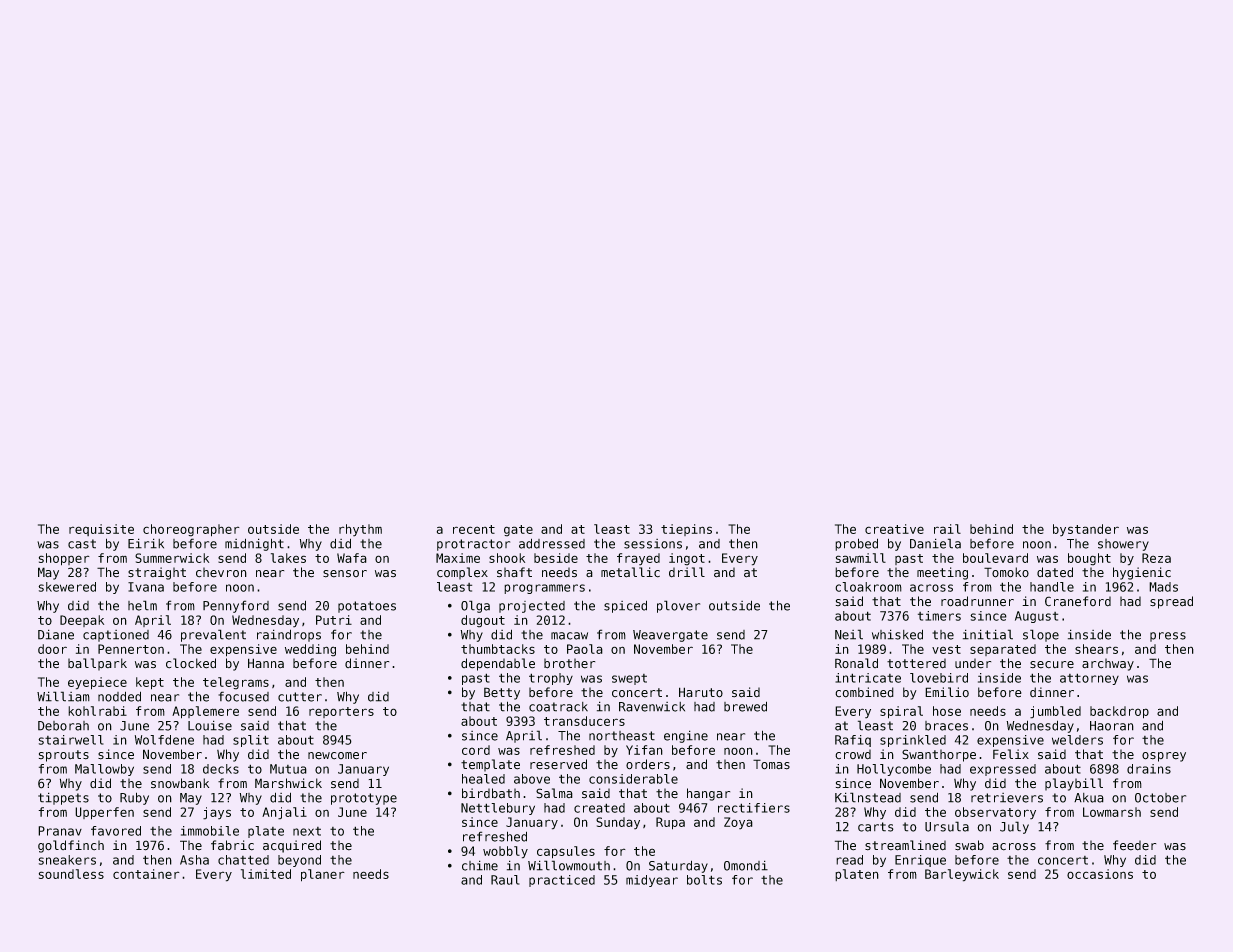  I want to click on Putri, so click(334, 620).
